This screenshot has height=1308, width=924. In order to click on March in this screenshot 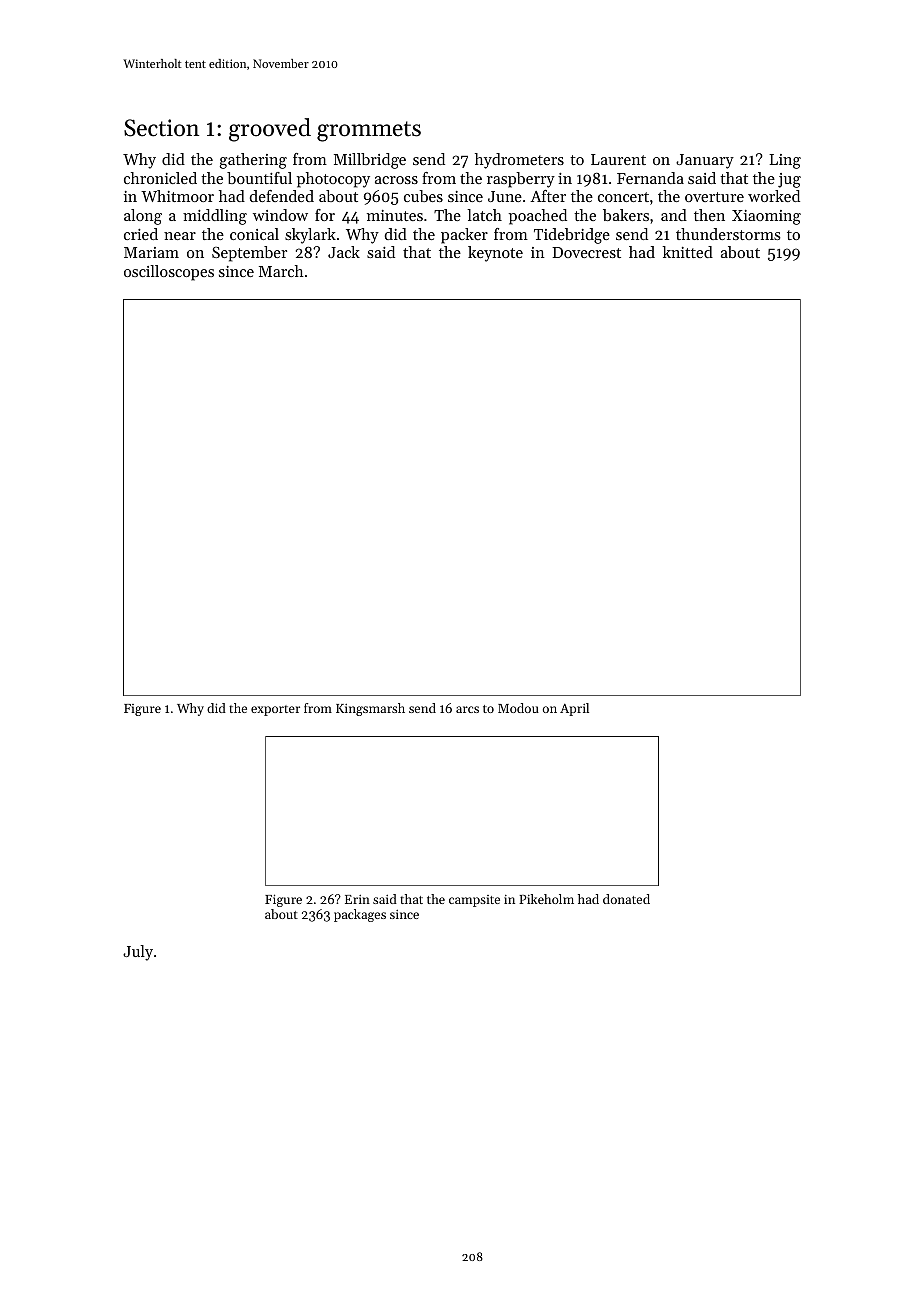, I will do `click(281, 271)`.
